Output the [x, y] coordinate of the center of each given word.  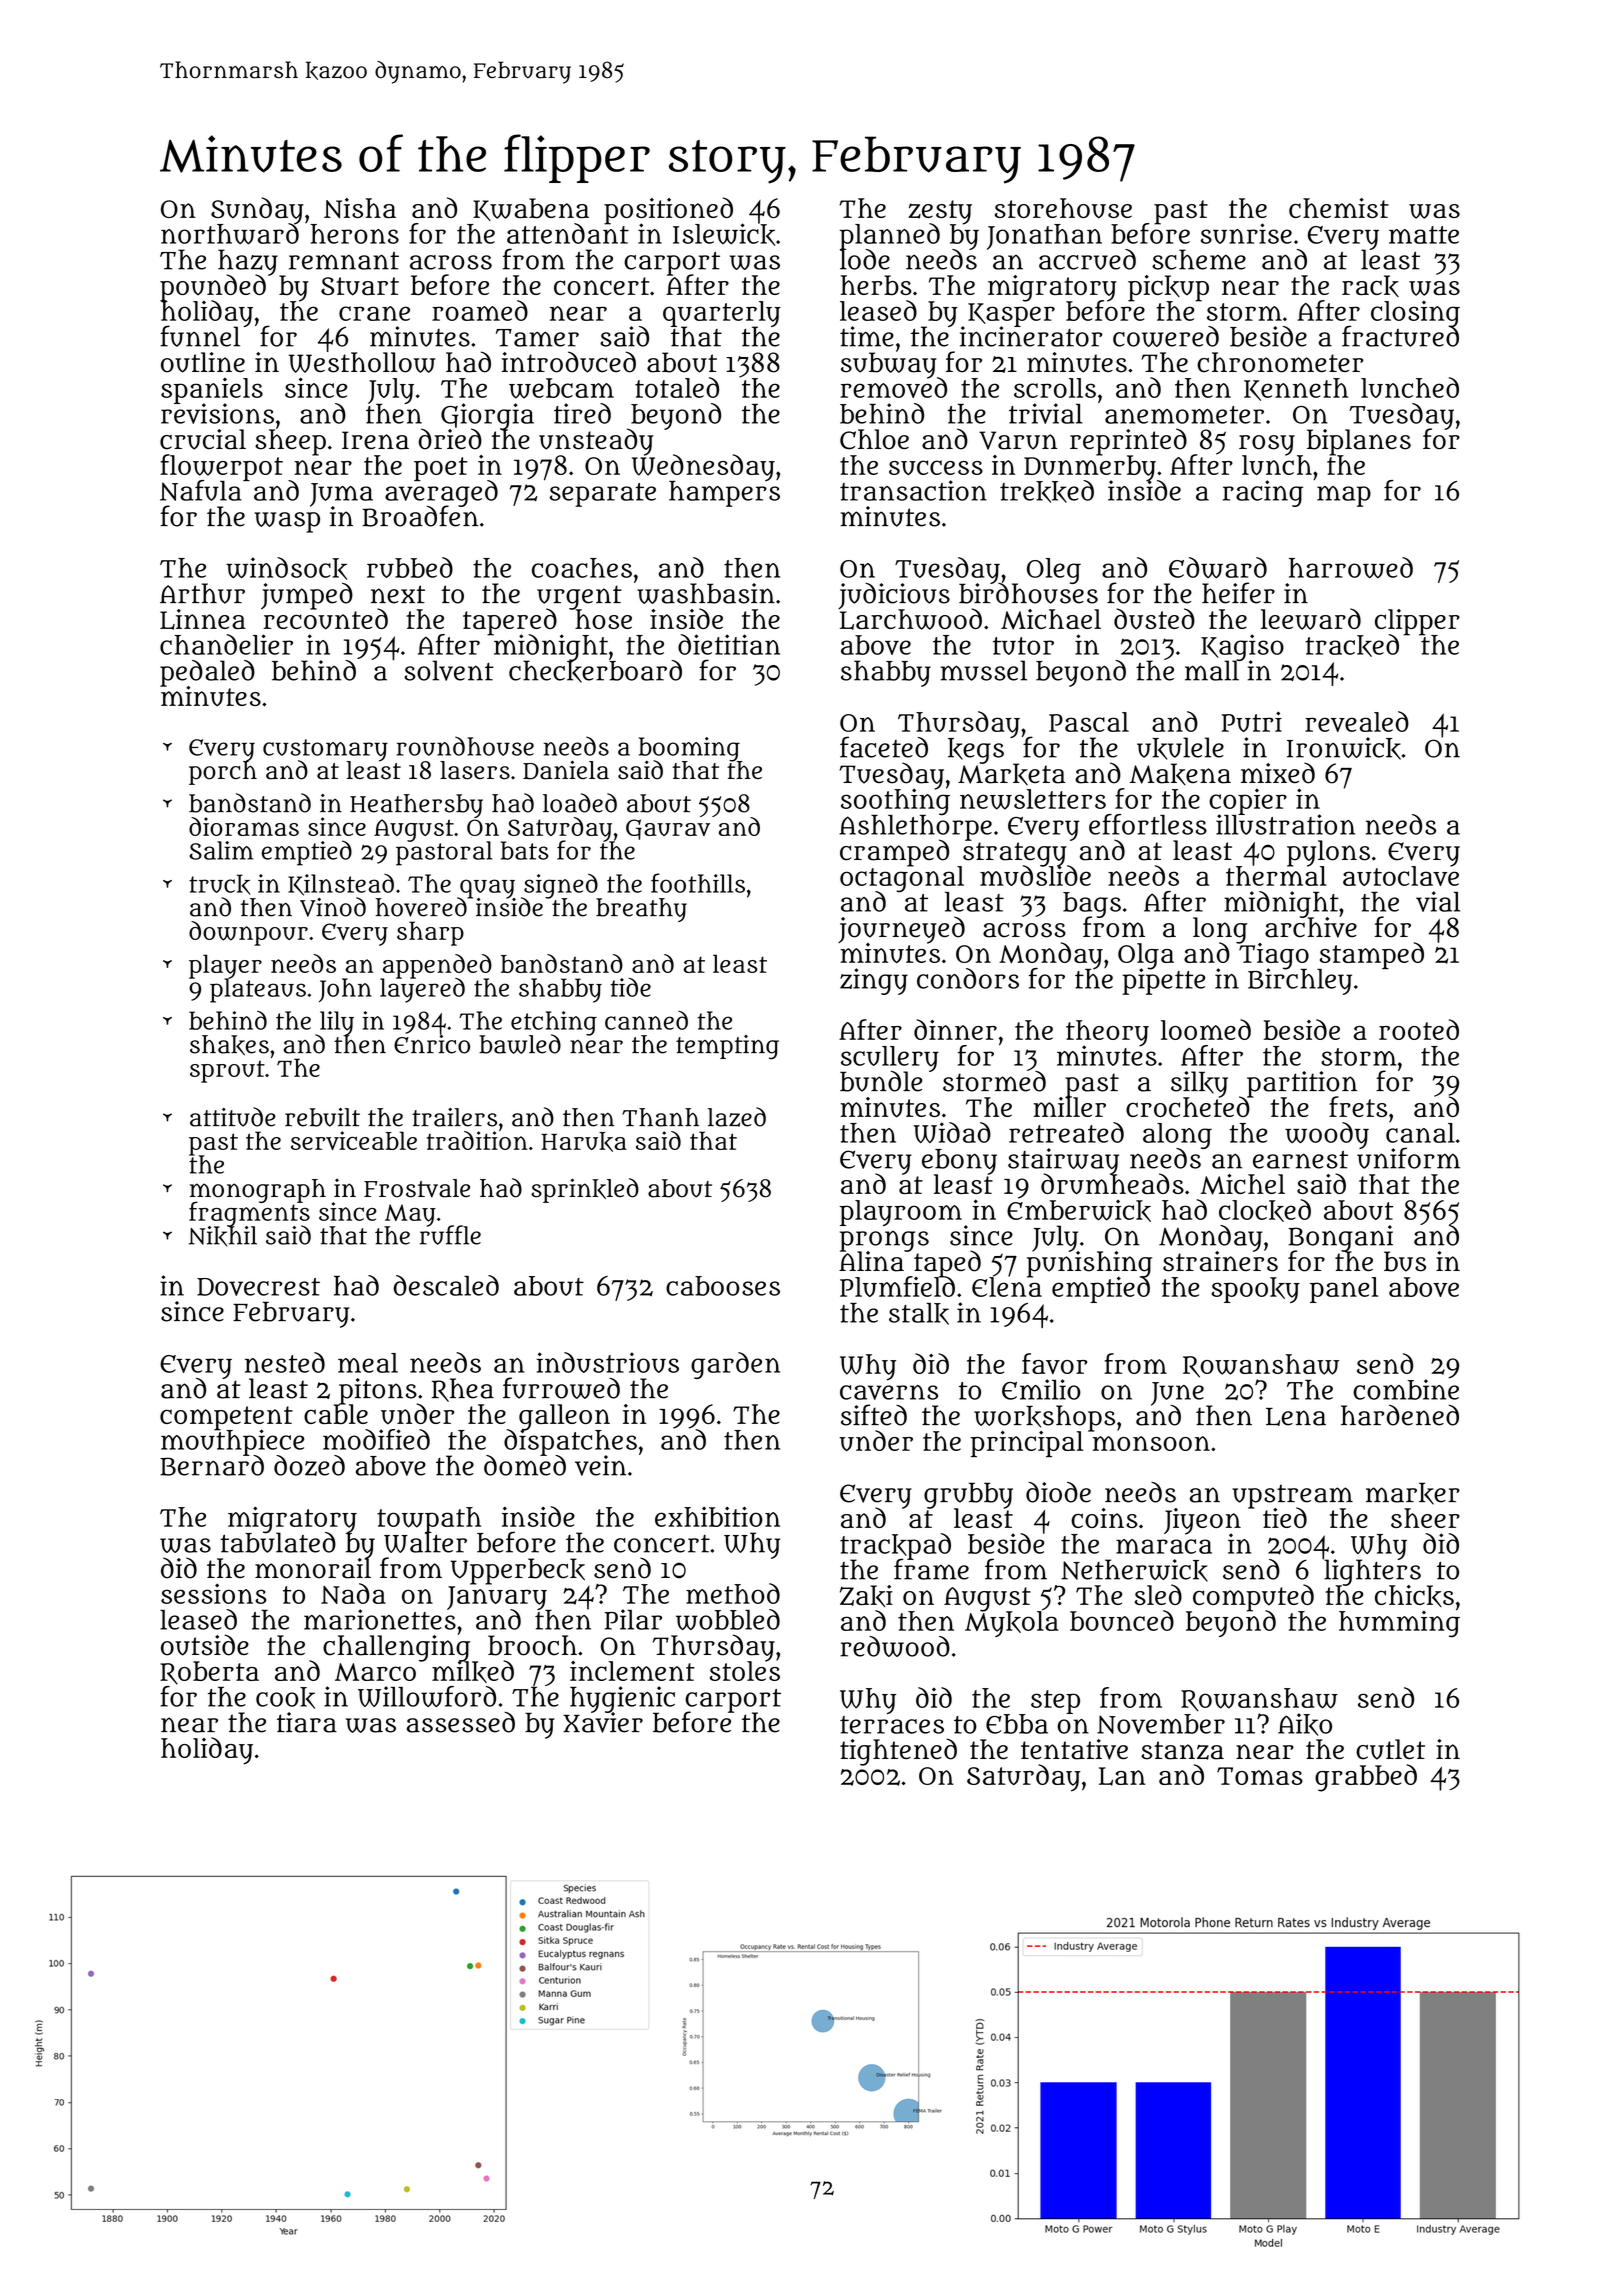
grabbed [1366, 1778]
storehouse [1063, 208]
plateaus [258, 991]
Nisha [360, 208]
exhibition [717, 1516]
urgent [579, 597]
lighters [1372, 1572]
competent [226, 1418]
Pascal [1089, 722]
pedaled [207, 673]
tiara [307, 1722]
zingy [874, 981]
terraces [892, 1725]
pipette [1163, 982]
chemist [1339, 208]
